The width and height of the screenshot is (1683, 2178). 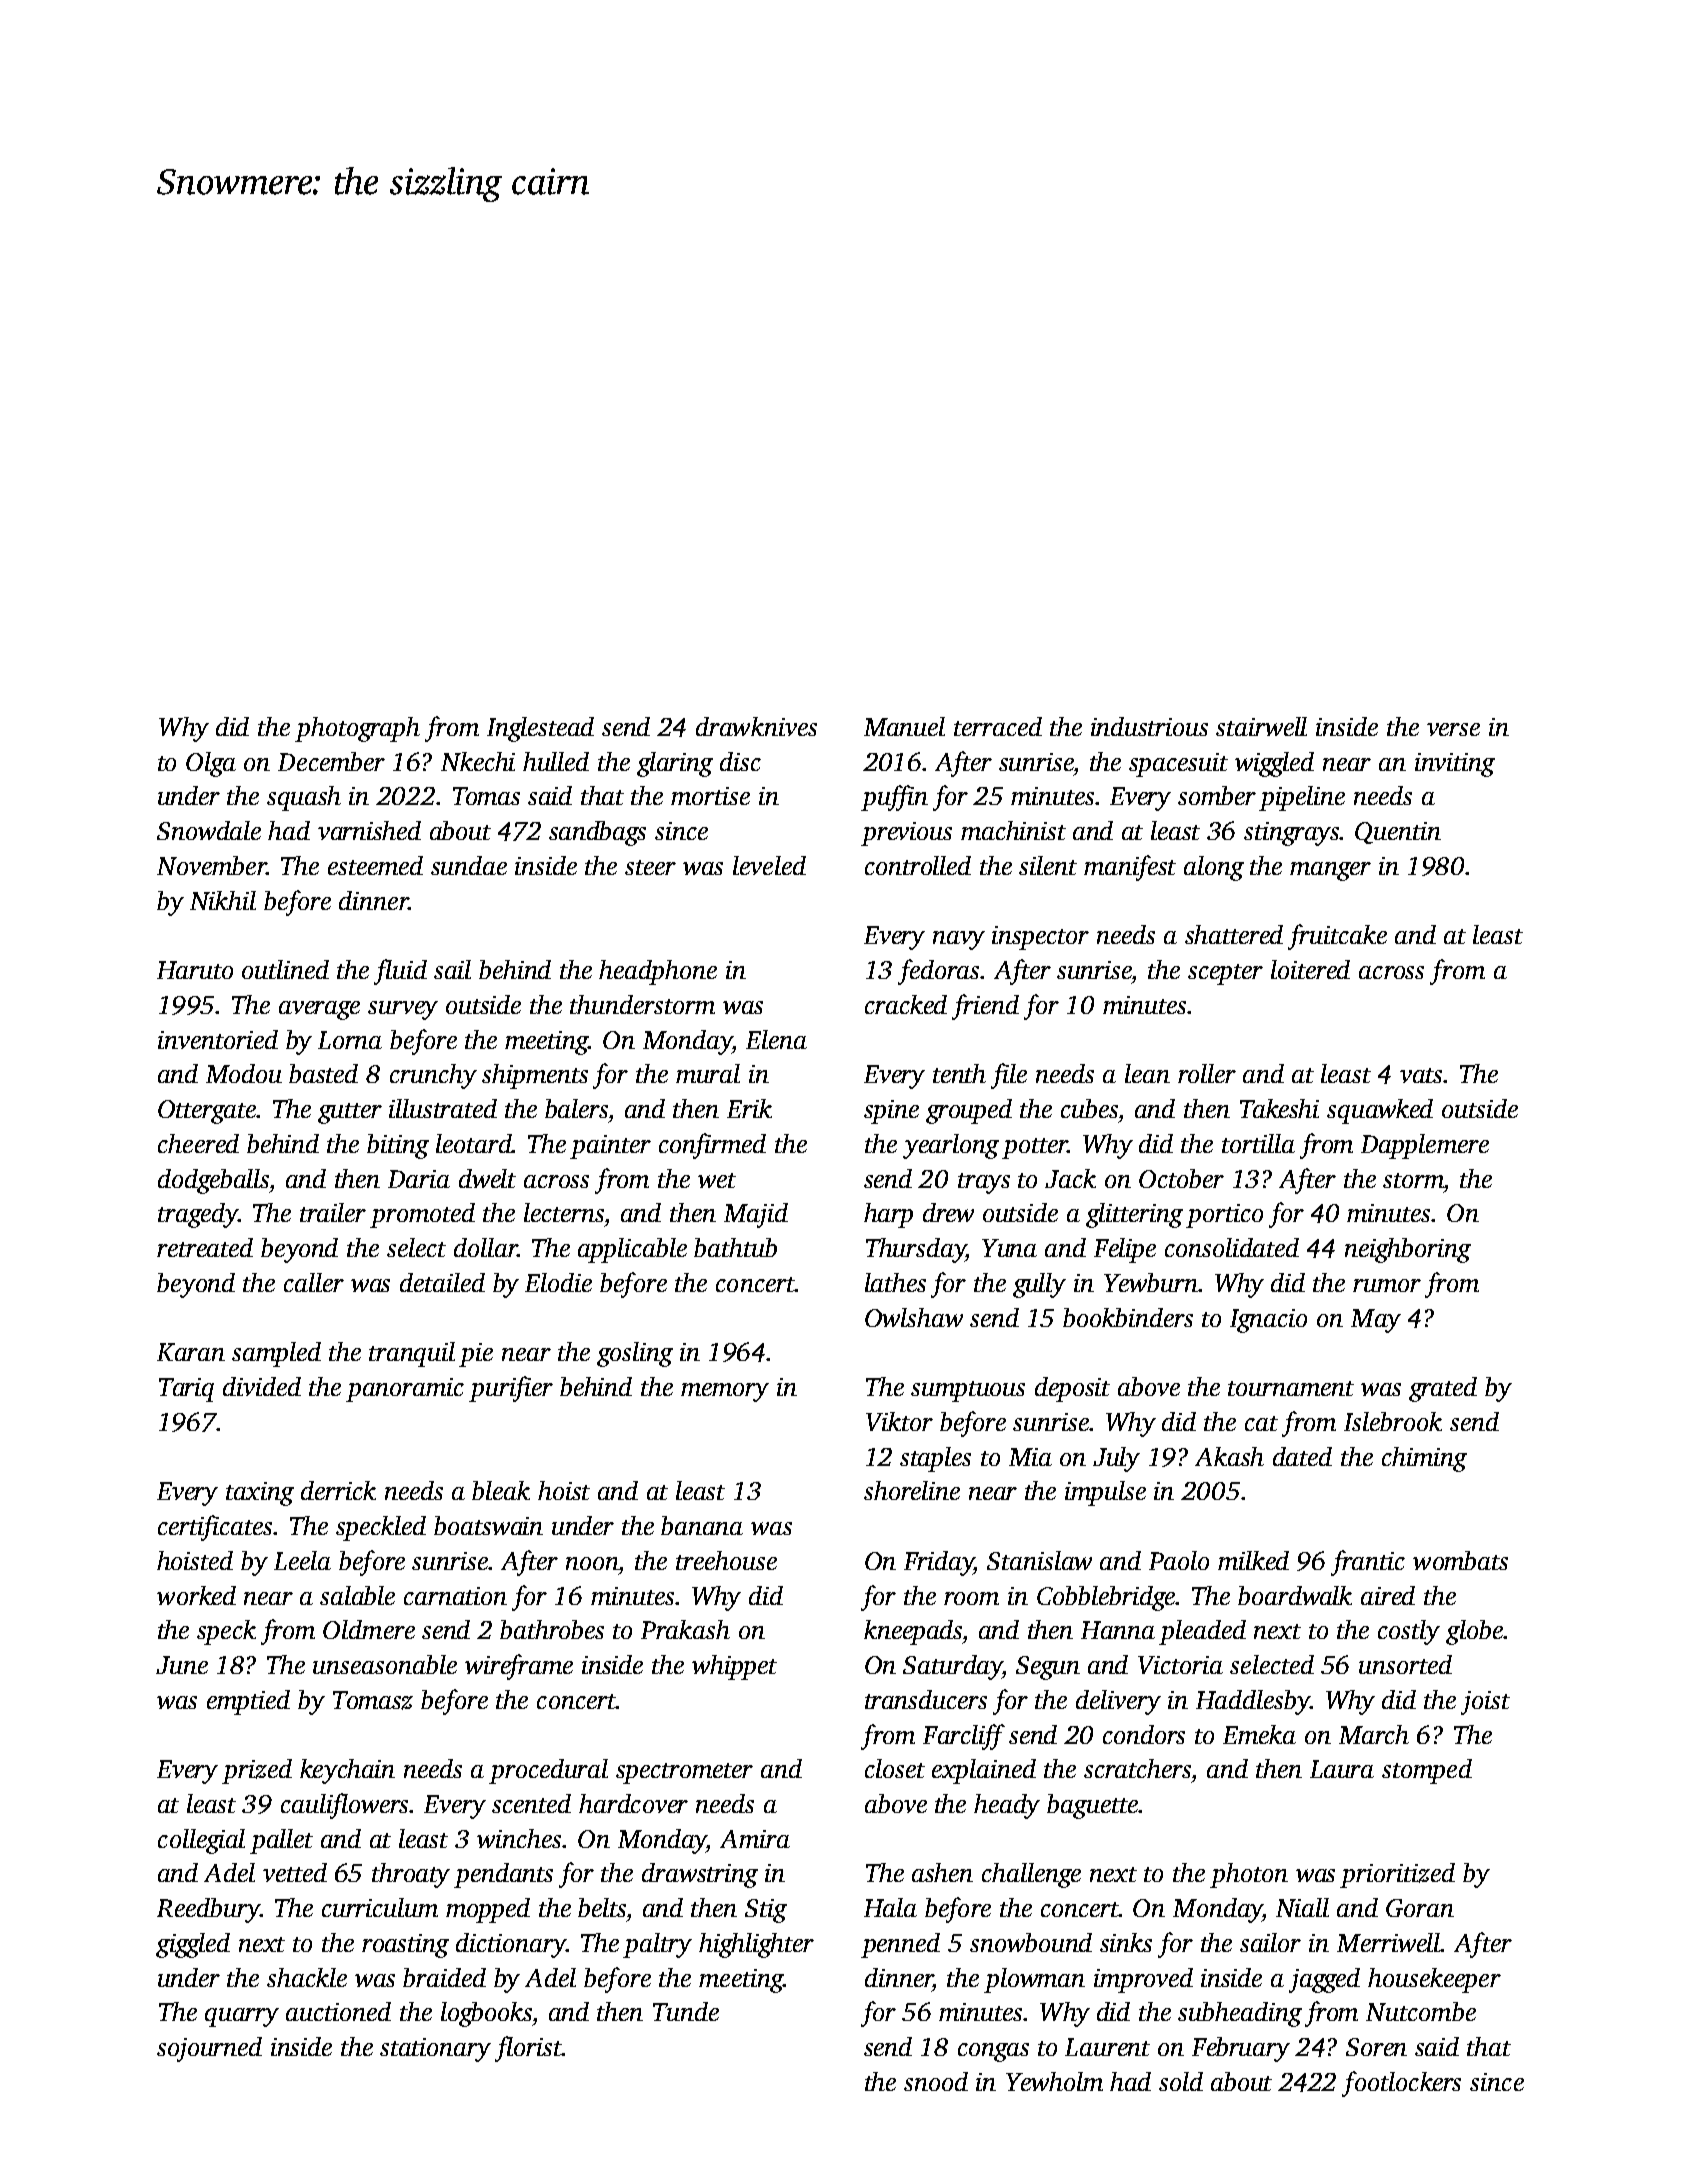 What do you see at coordinates (756, 726) in the screenshot?
I see `drawknives` at bounding box center [756, 726].
